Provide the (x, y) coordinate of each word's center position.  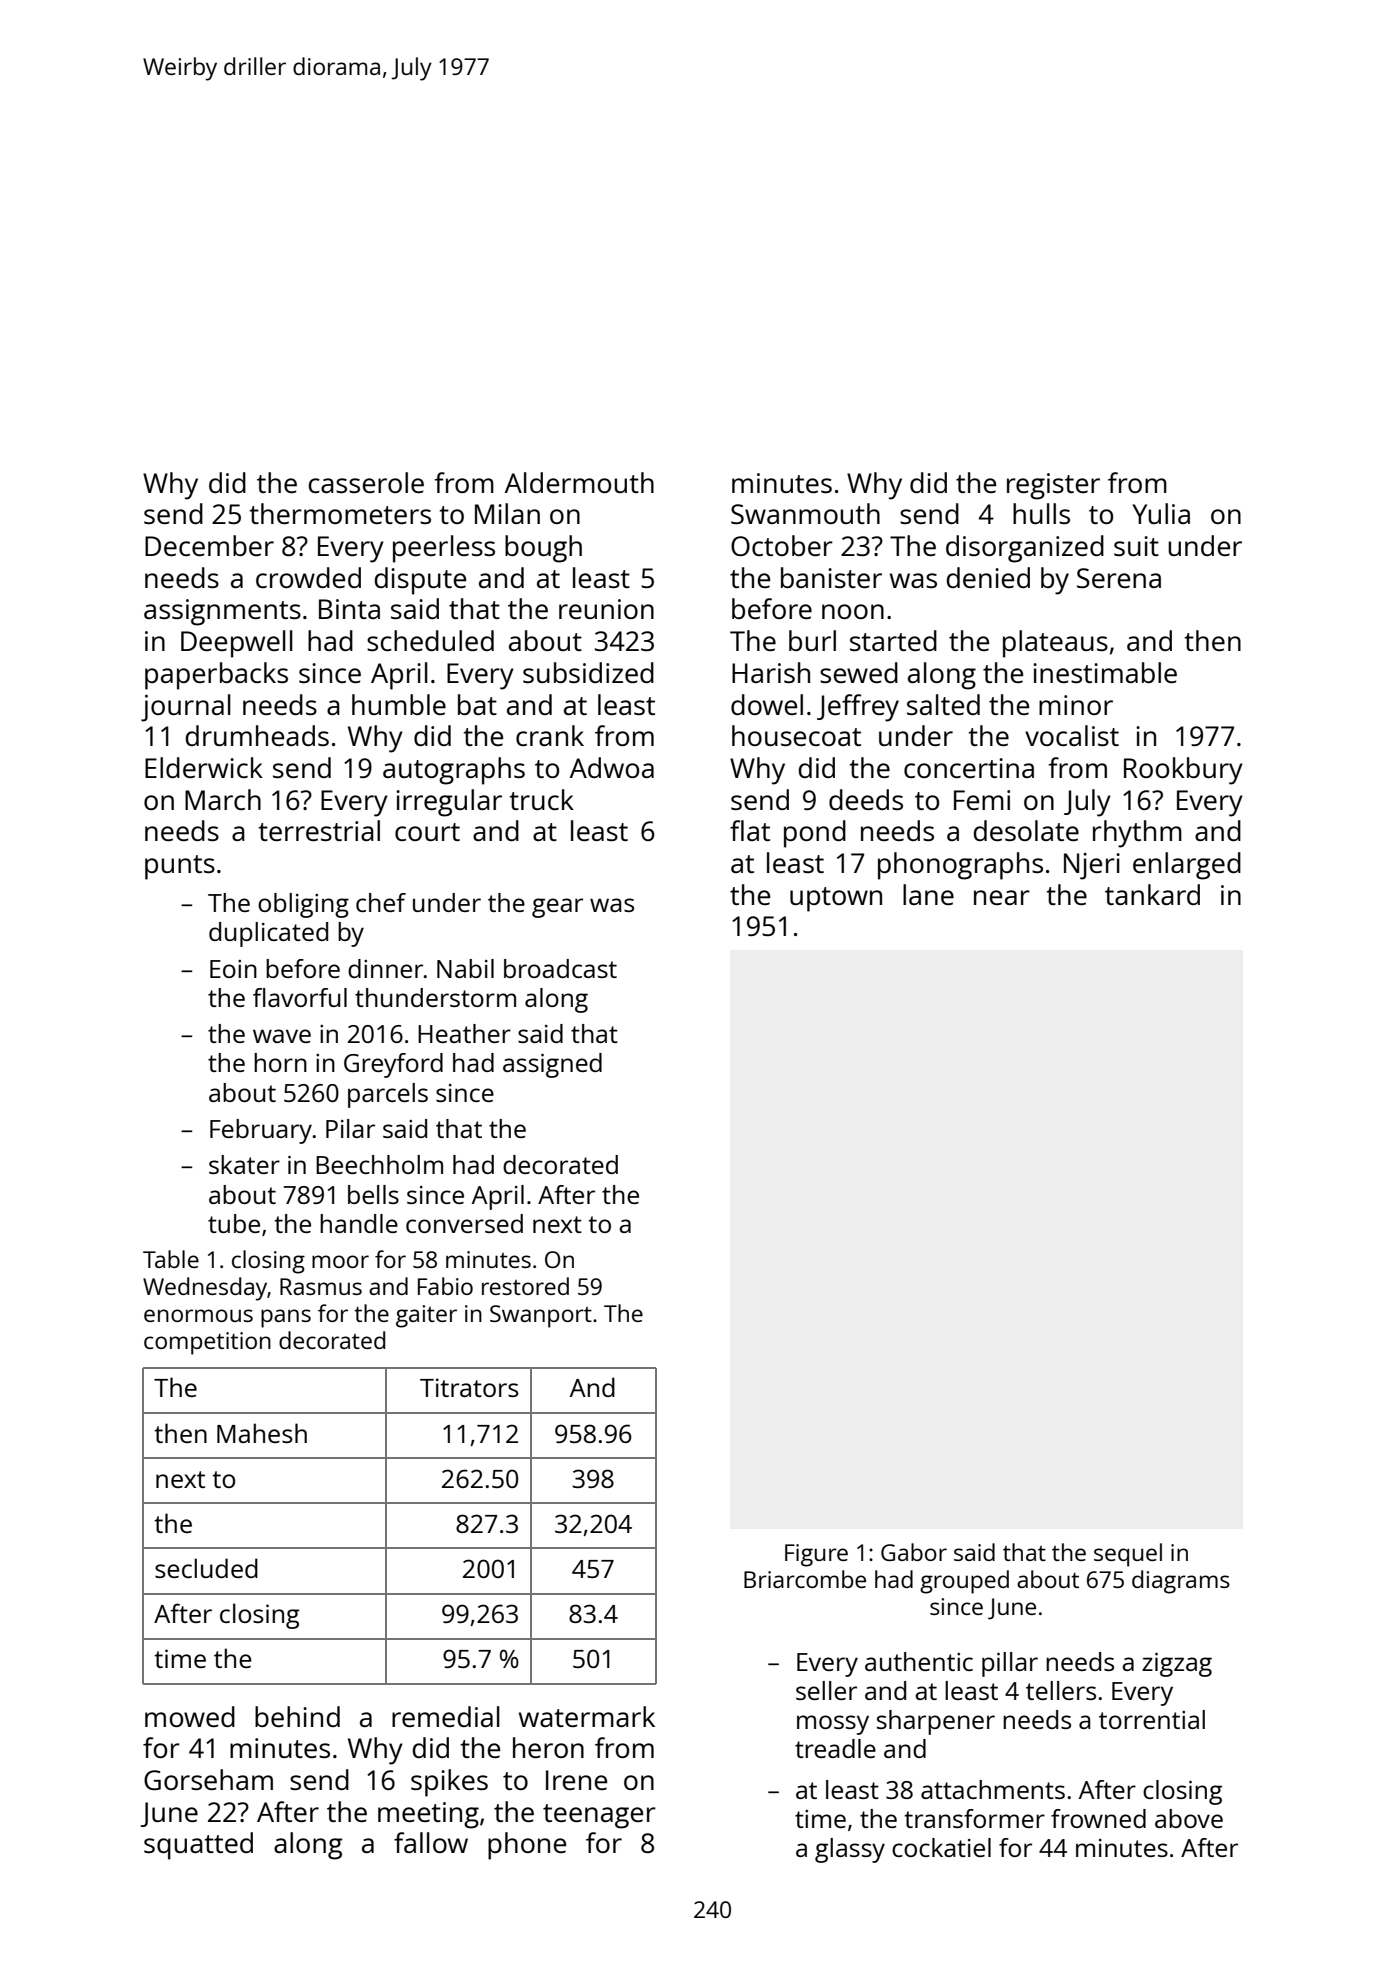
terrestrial (319, 830)
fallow (431, 1842)
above (1189, 1818)
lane (928, 894)
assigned (552, 1065)
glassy (850, 1850)
